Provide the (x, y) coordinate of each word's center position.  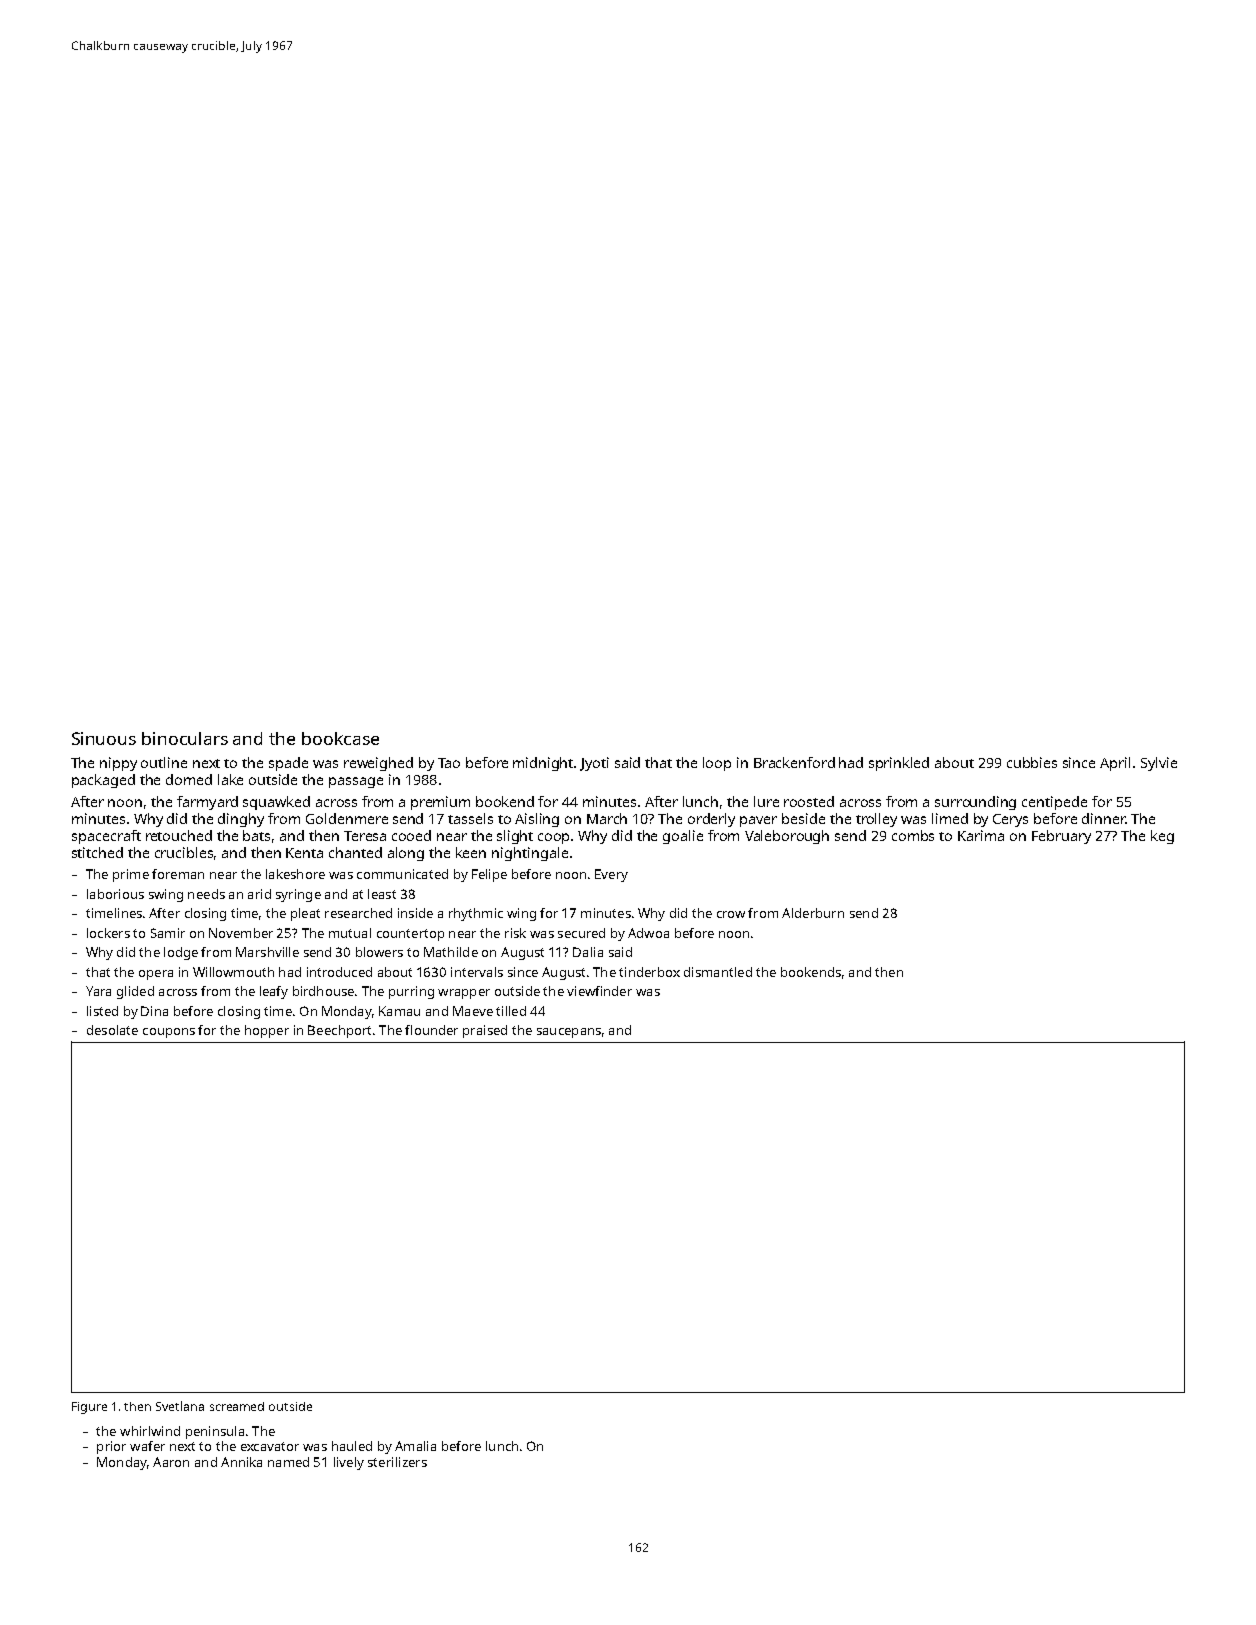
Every (611, 875)
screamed (237, 1406)
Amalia (415, 1446)
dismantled (718, 972)
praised (485, 1031)
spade (288, 764)
